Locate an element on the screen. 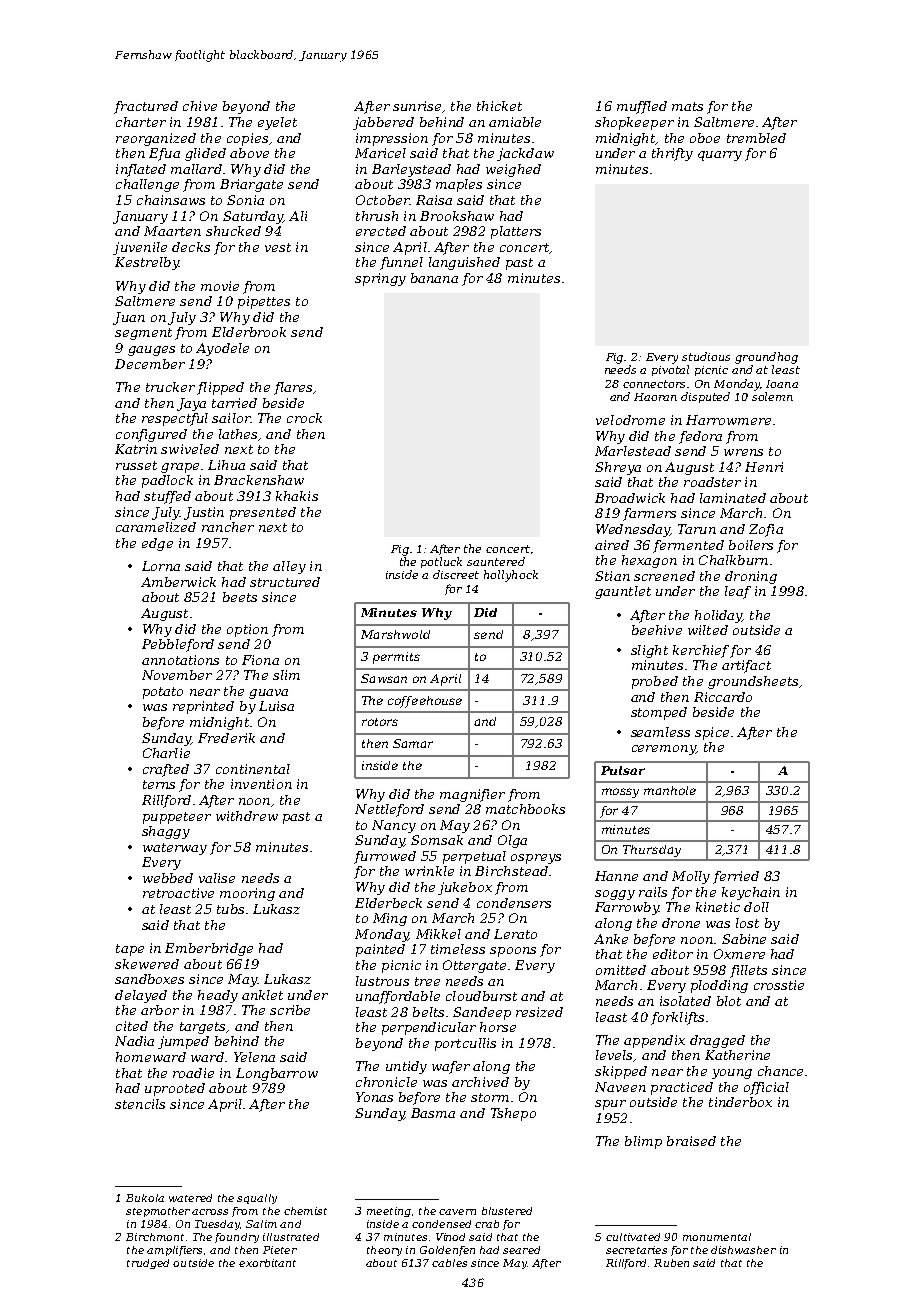 The image size is (924, 1308). chainsaws is located at coordinates (171, 200).
